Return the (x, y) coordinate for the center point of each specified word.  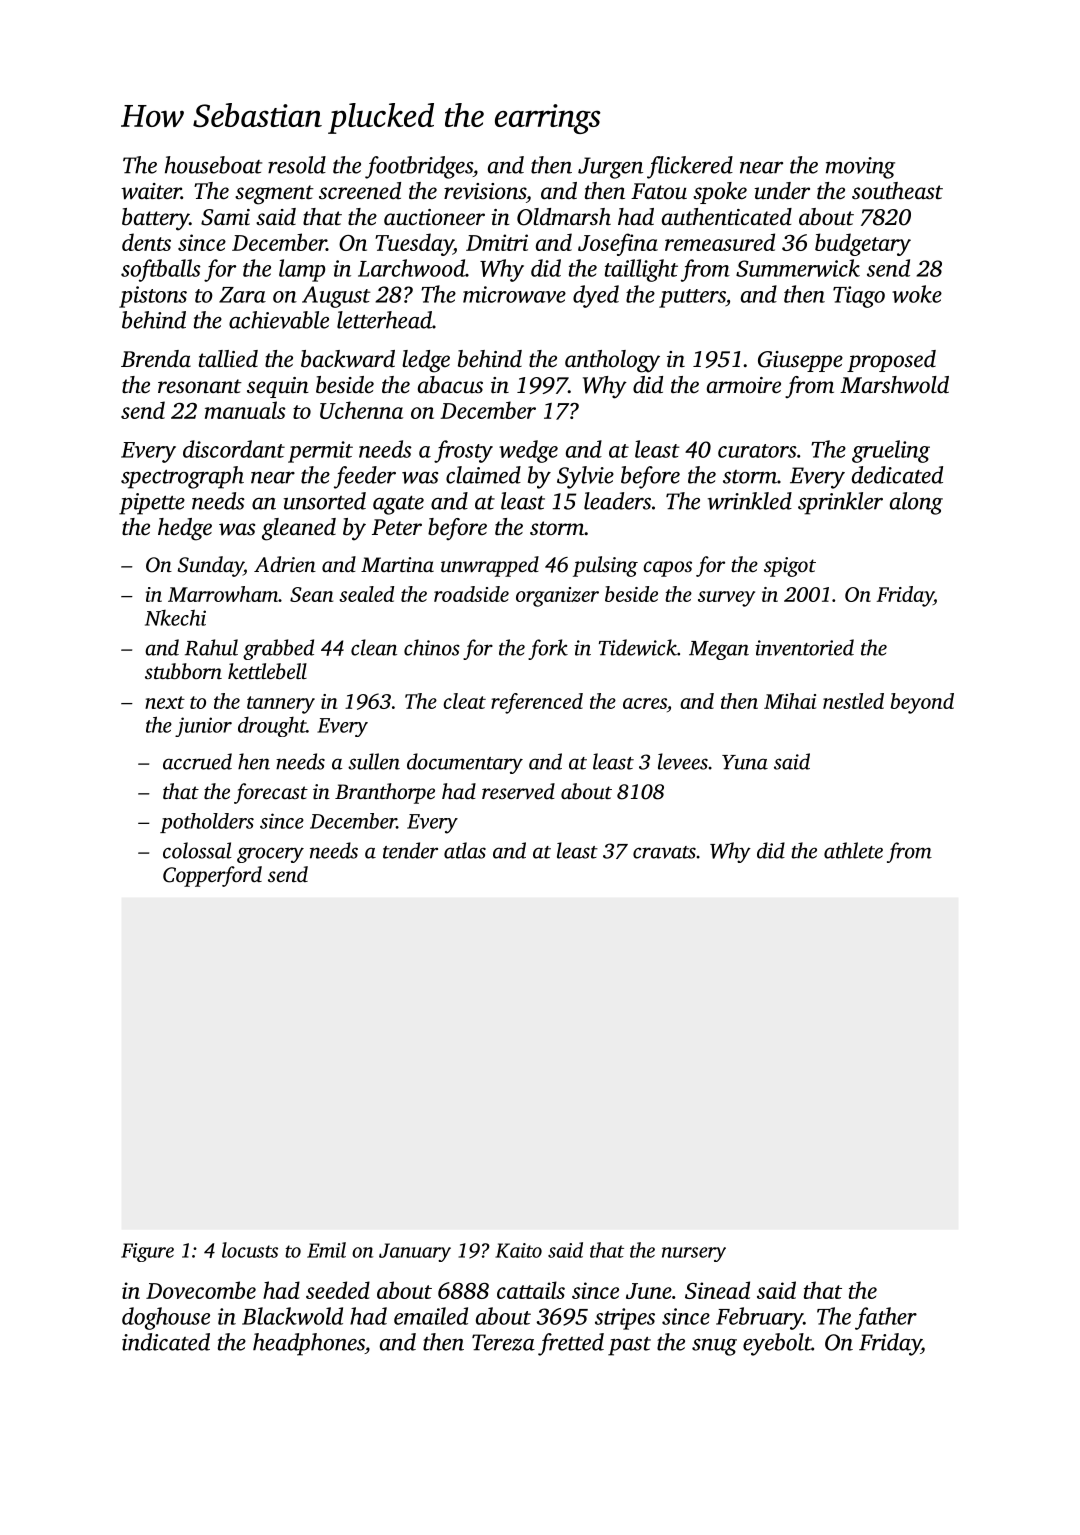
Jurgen (610, 168)
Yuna (745, 762)
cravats (664, 852)
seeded (338, 1290)
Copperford (212, 876)
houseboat (213, 165)
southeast (897, 191)
